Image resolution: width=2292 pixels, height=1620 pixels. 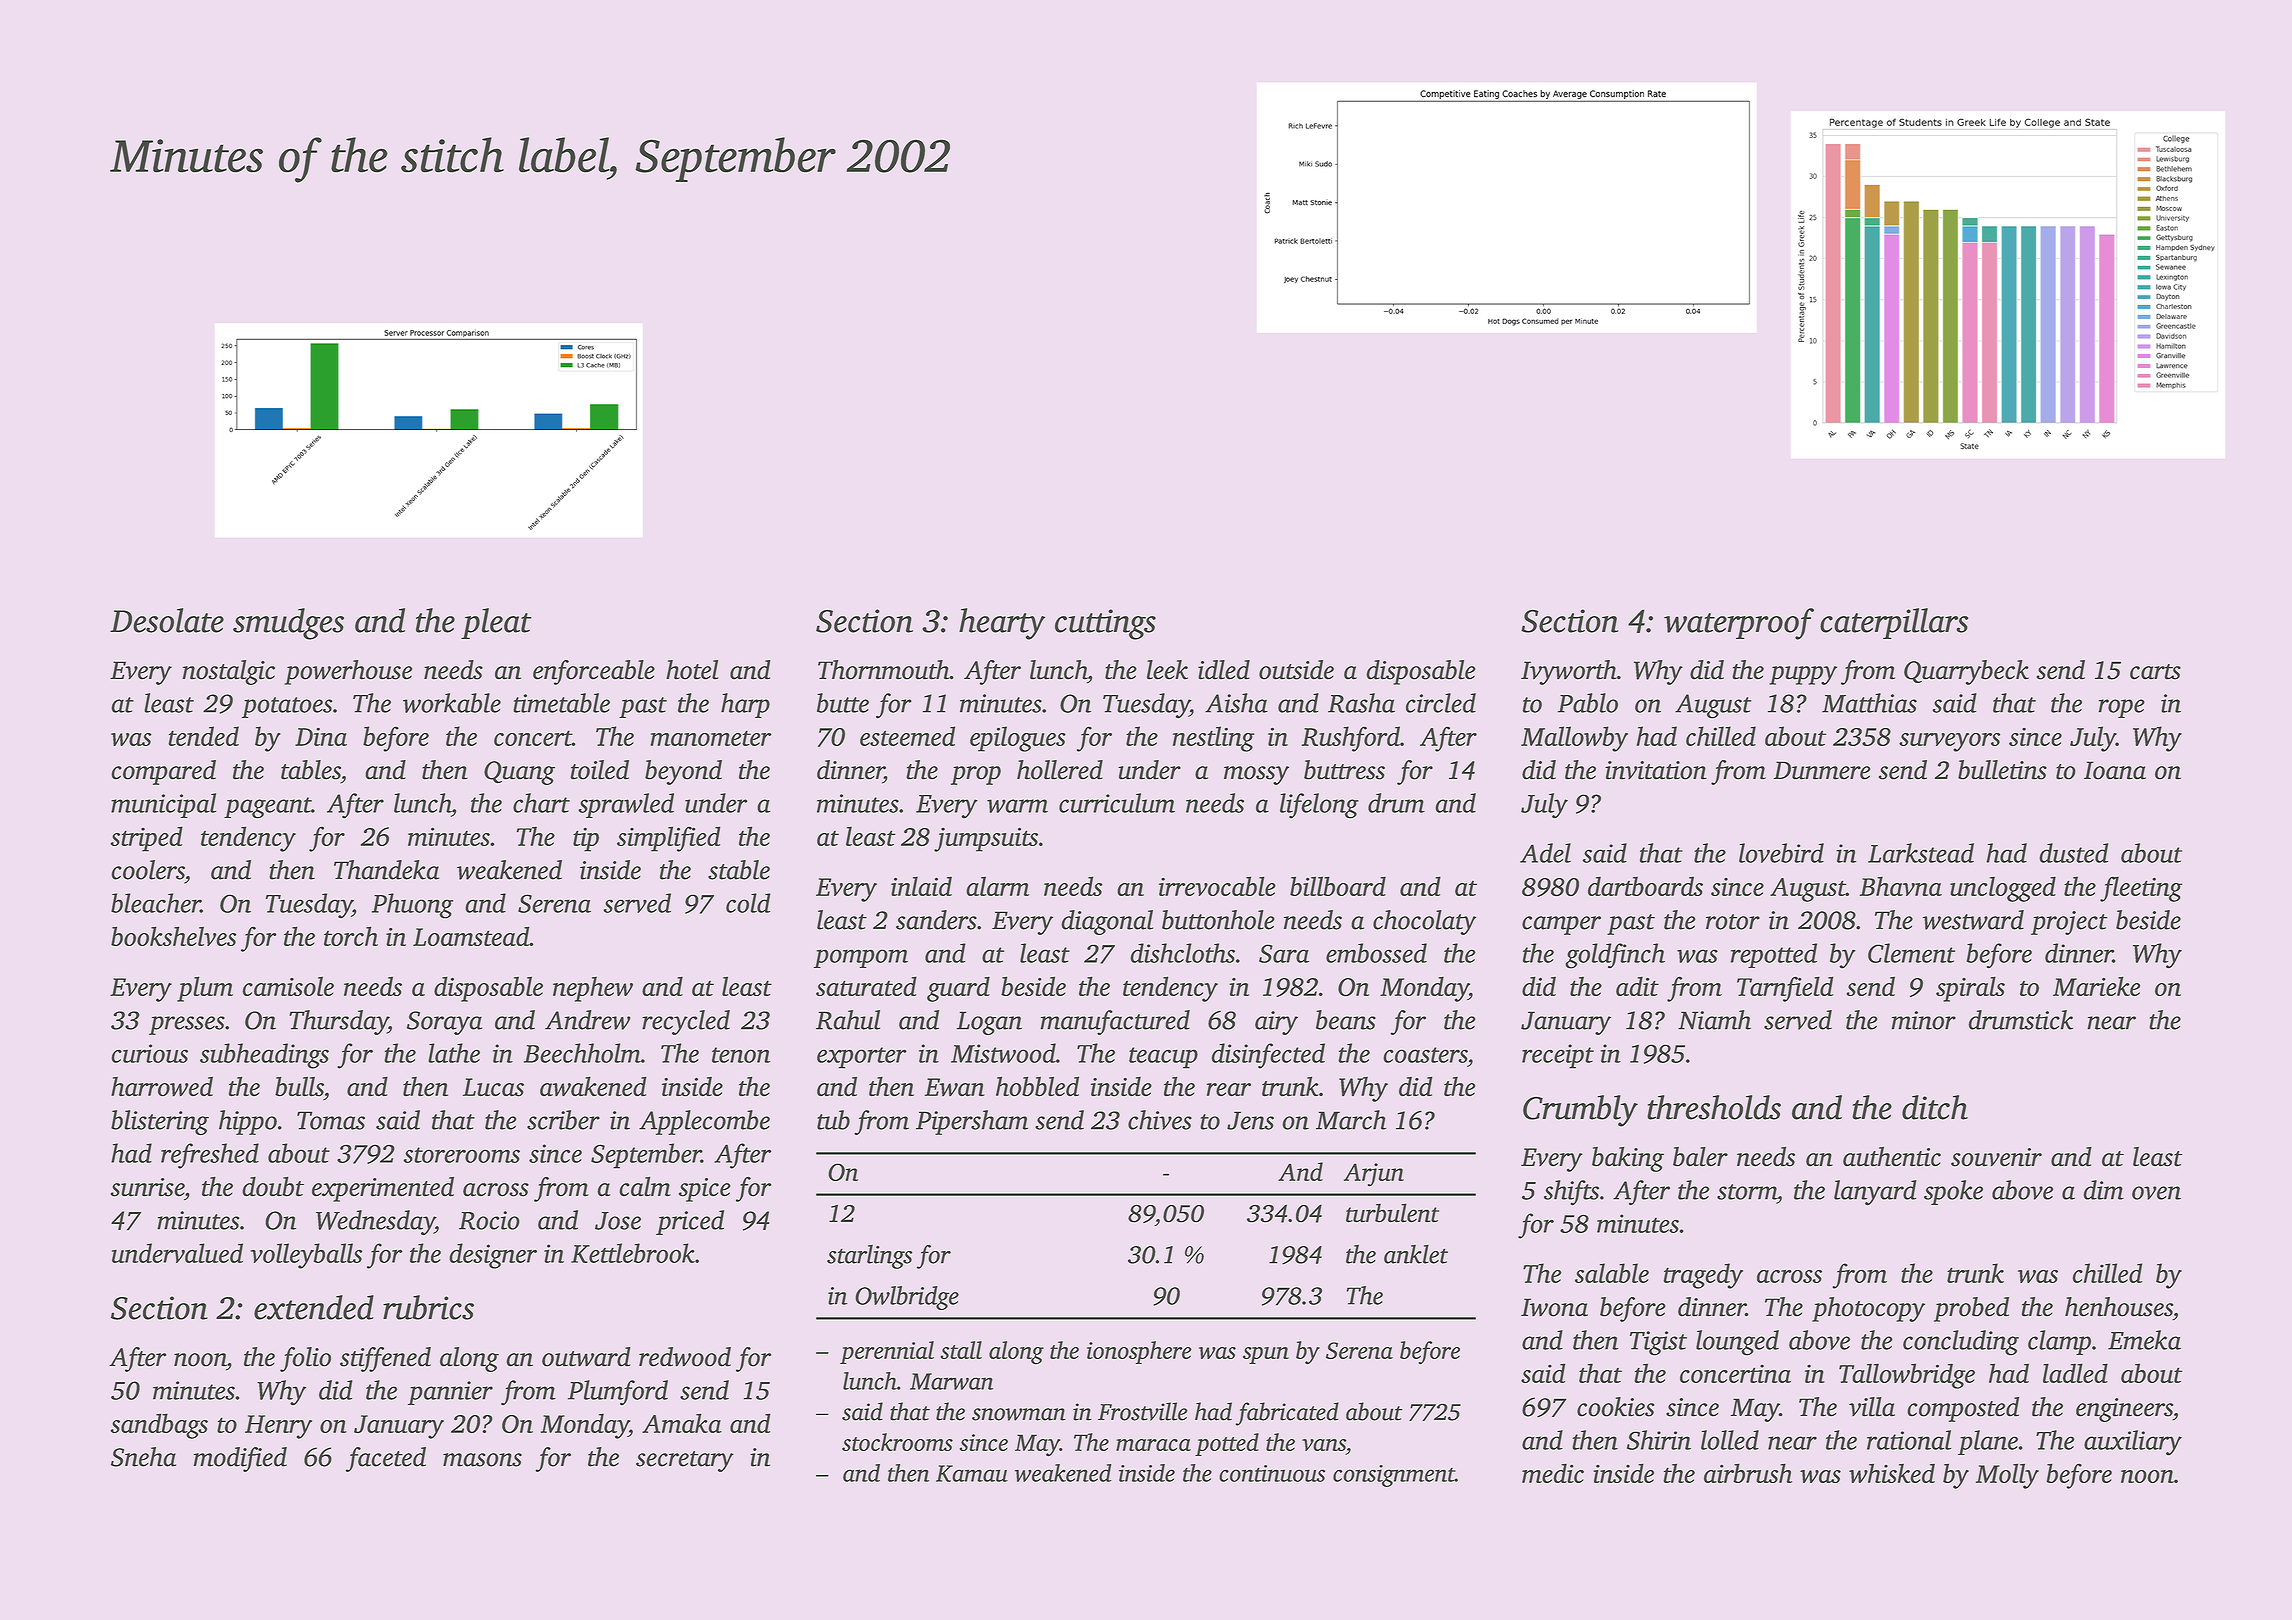 What do you see at coordinates (1105, 624) in the document?
I see `cuttings` at bounding box center [1105, 624].
